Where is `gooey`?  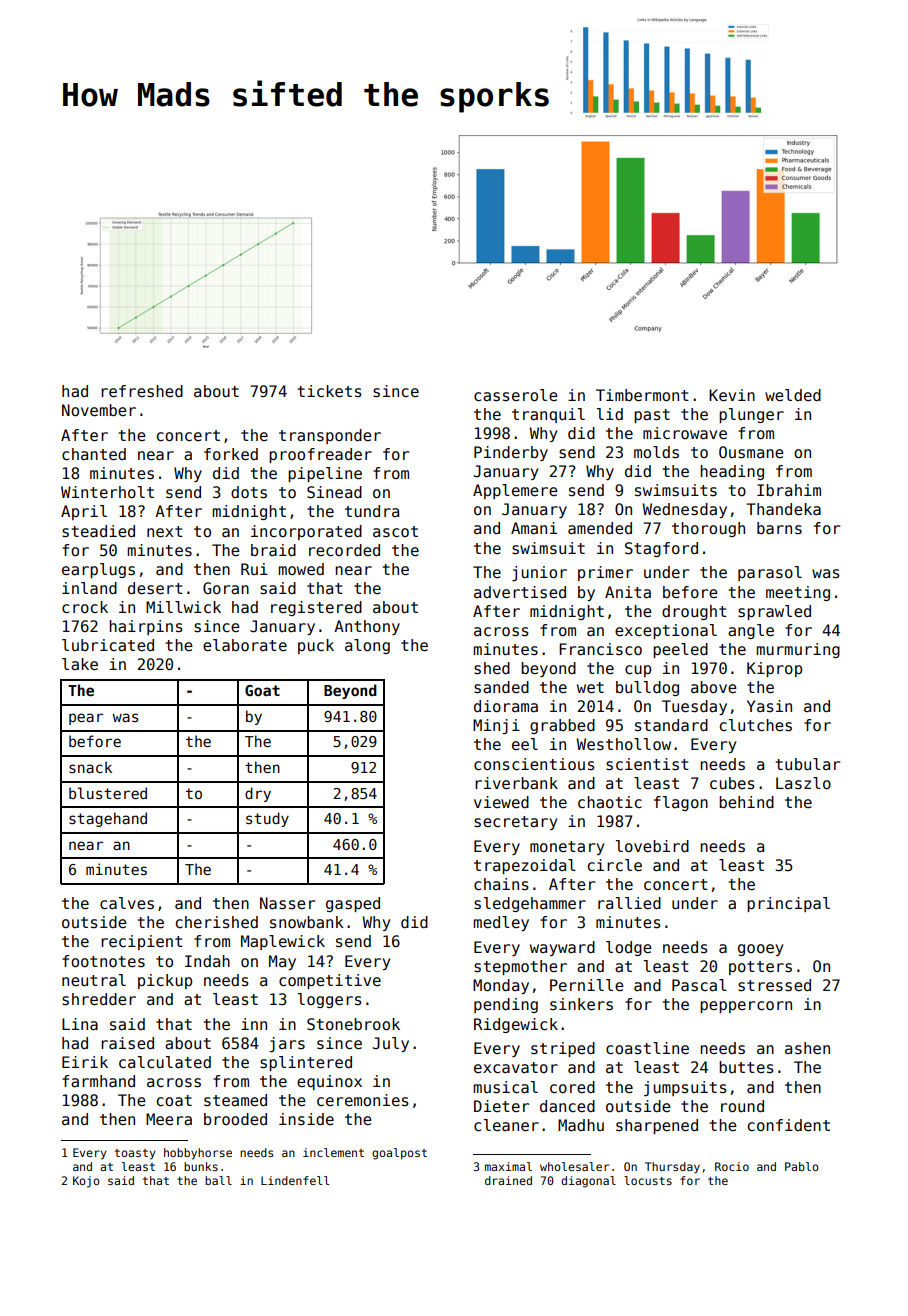
gooey is located at coordinates (760, 950).
